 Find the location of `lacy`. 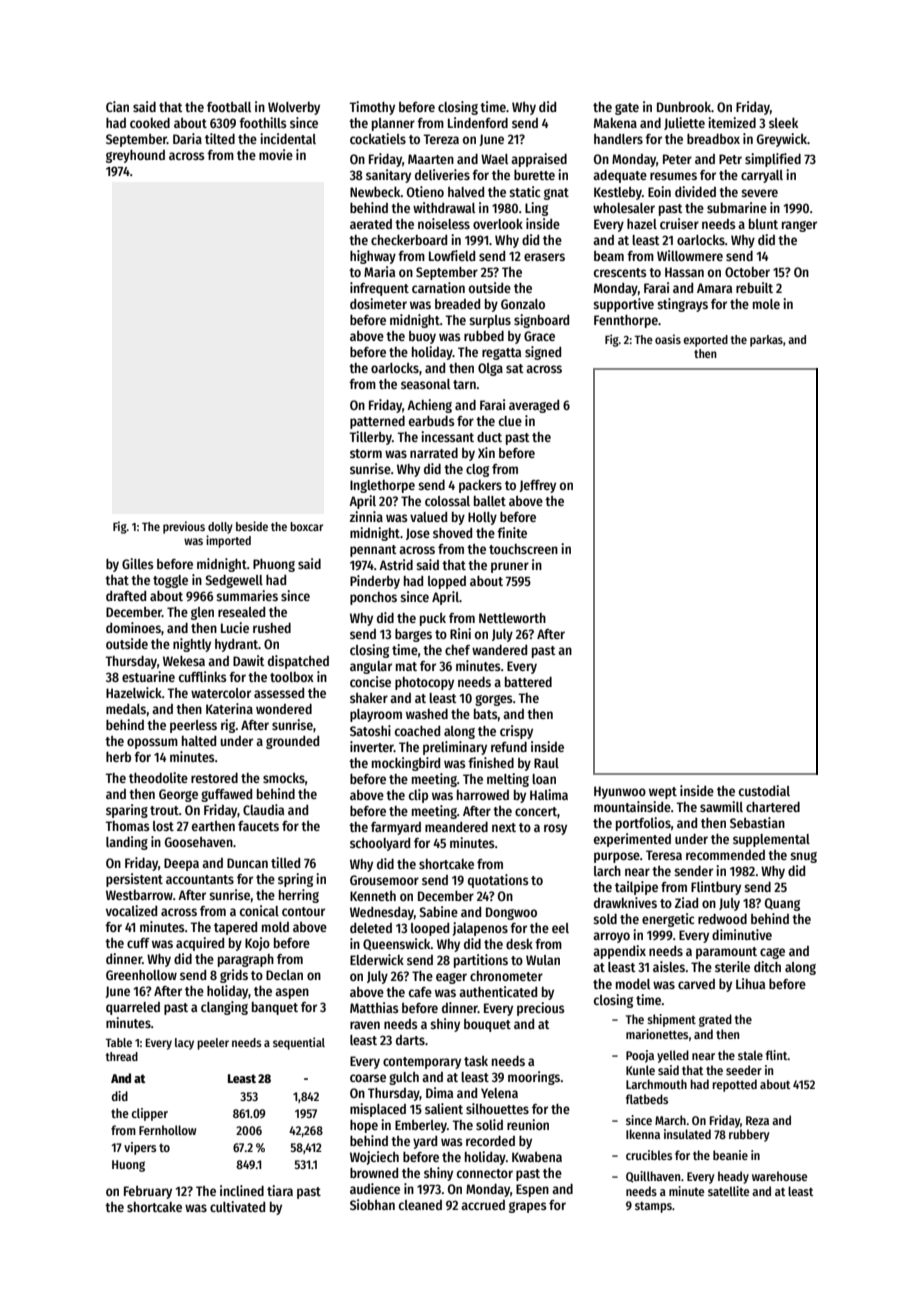

lacy is located at coordinates (184, 1044).
